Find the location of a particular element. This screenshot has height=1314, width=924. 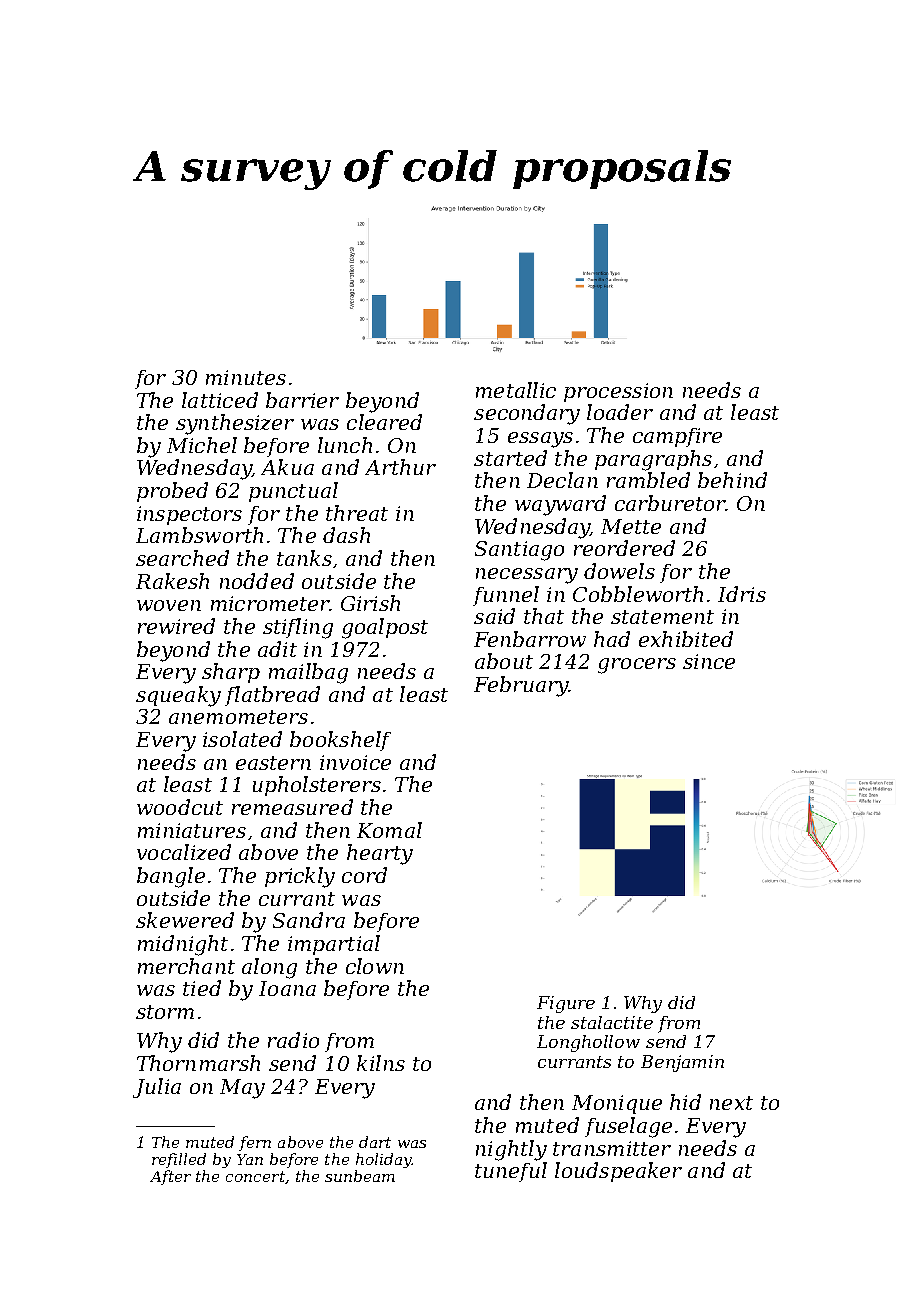

Thornmarsh is located at coordinates (198, 1063).
